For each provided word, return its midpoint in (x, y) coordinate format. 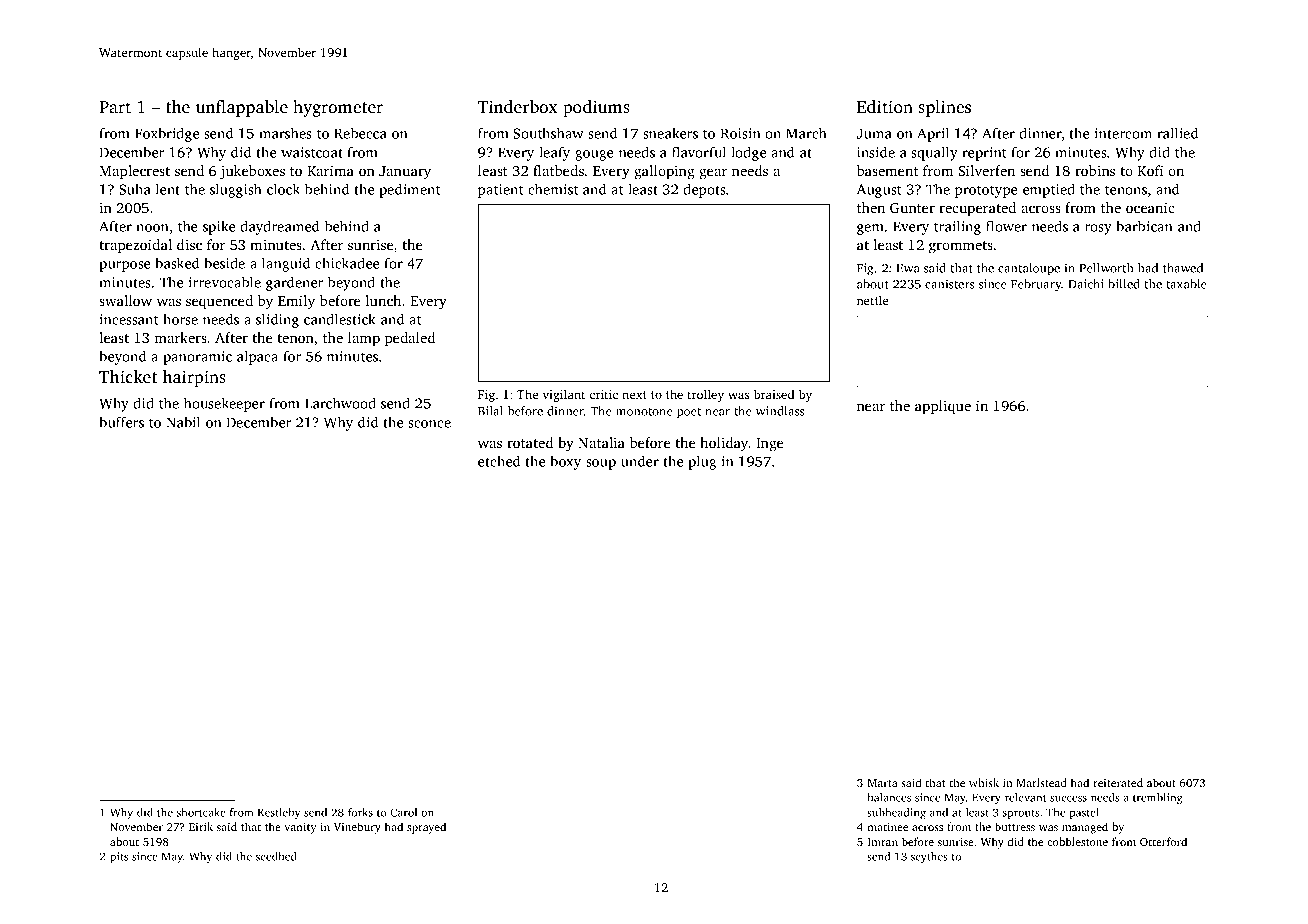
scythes (929, 857)
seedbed (276, 856)
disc (189, 244)
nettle (873, 300)
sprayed (426, 828)
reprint (984, 154)
